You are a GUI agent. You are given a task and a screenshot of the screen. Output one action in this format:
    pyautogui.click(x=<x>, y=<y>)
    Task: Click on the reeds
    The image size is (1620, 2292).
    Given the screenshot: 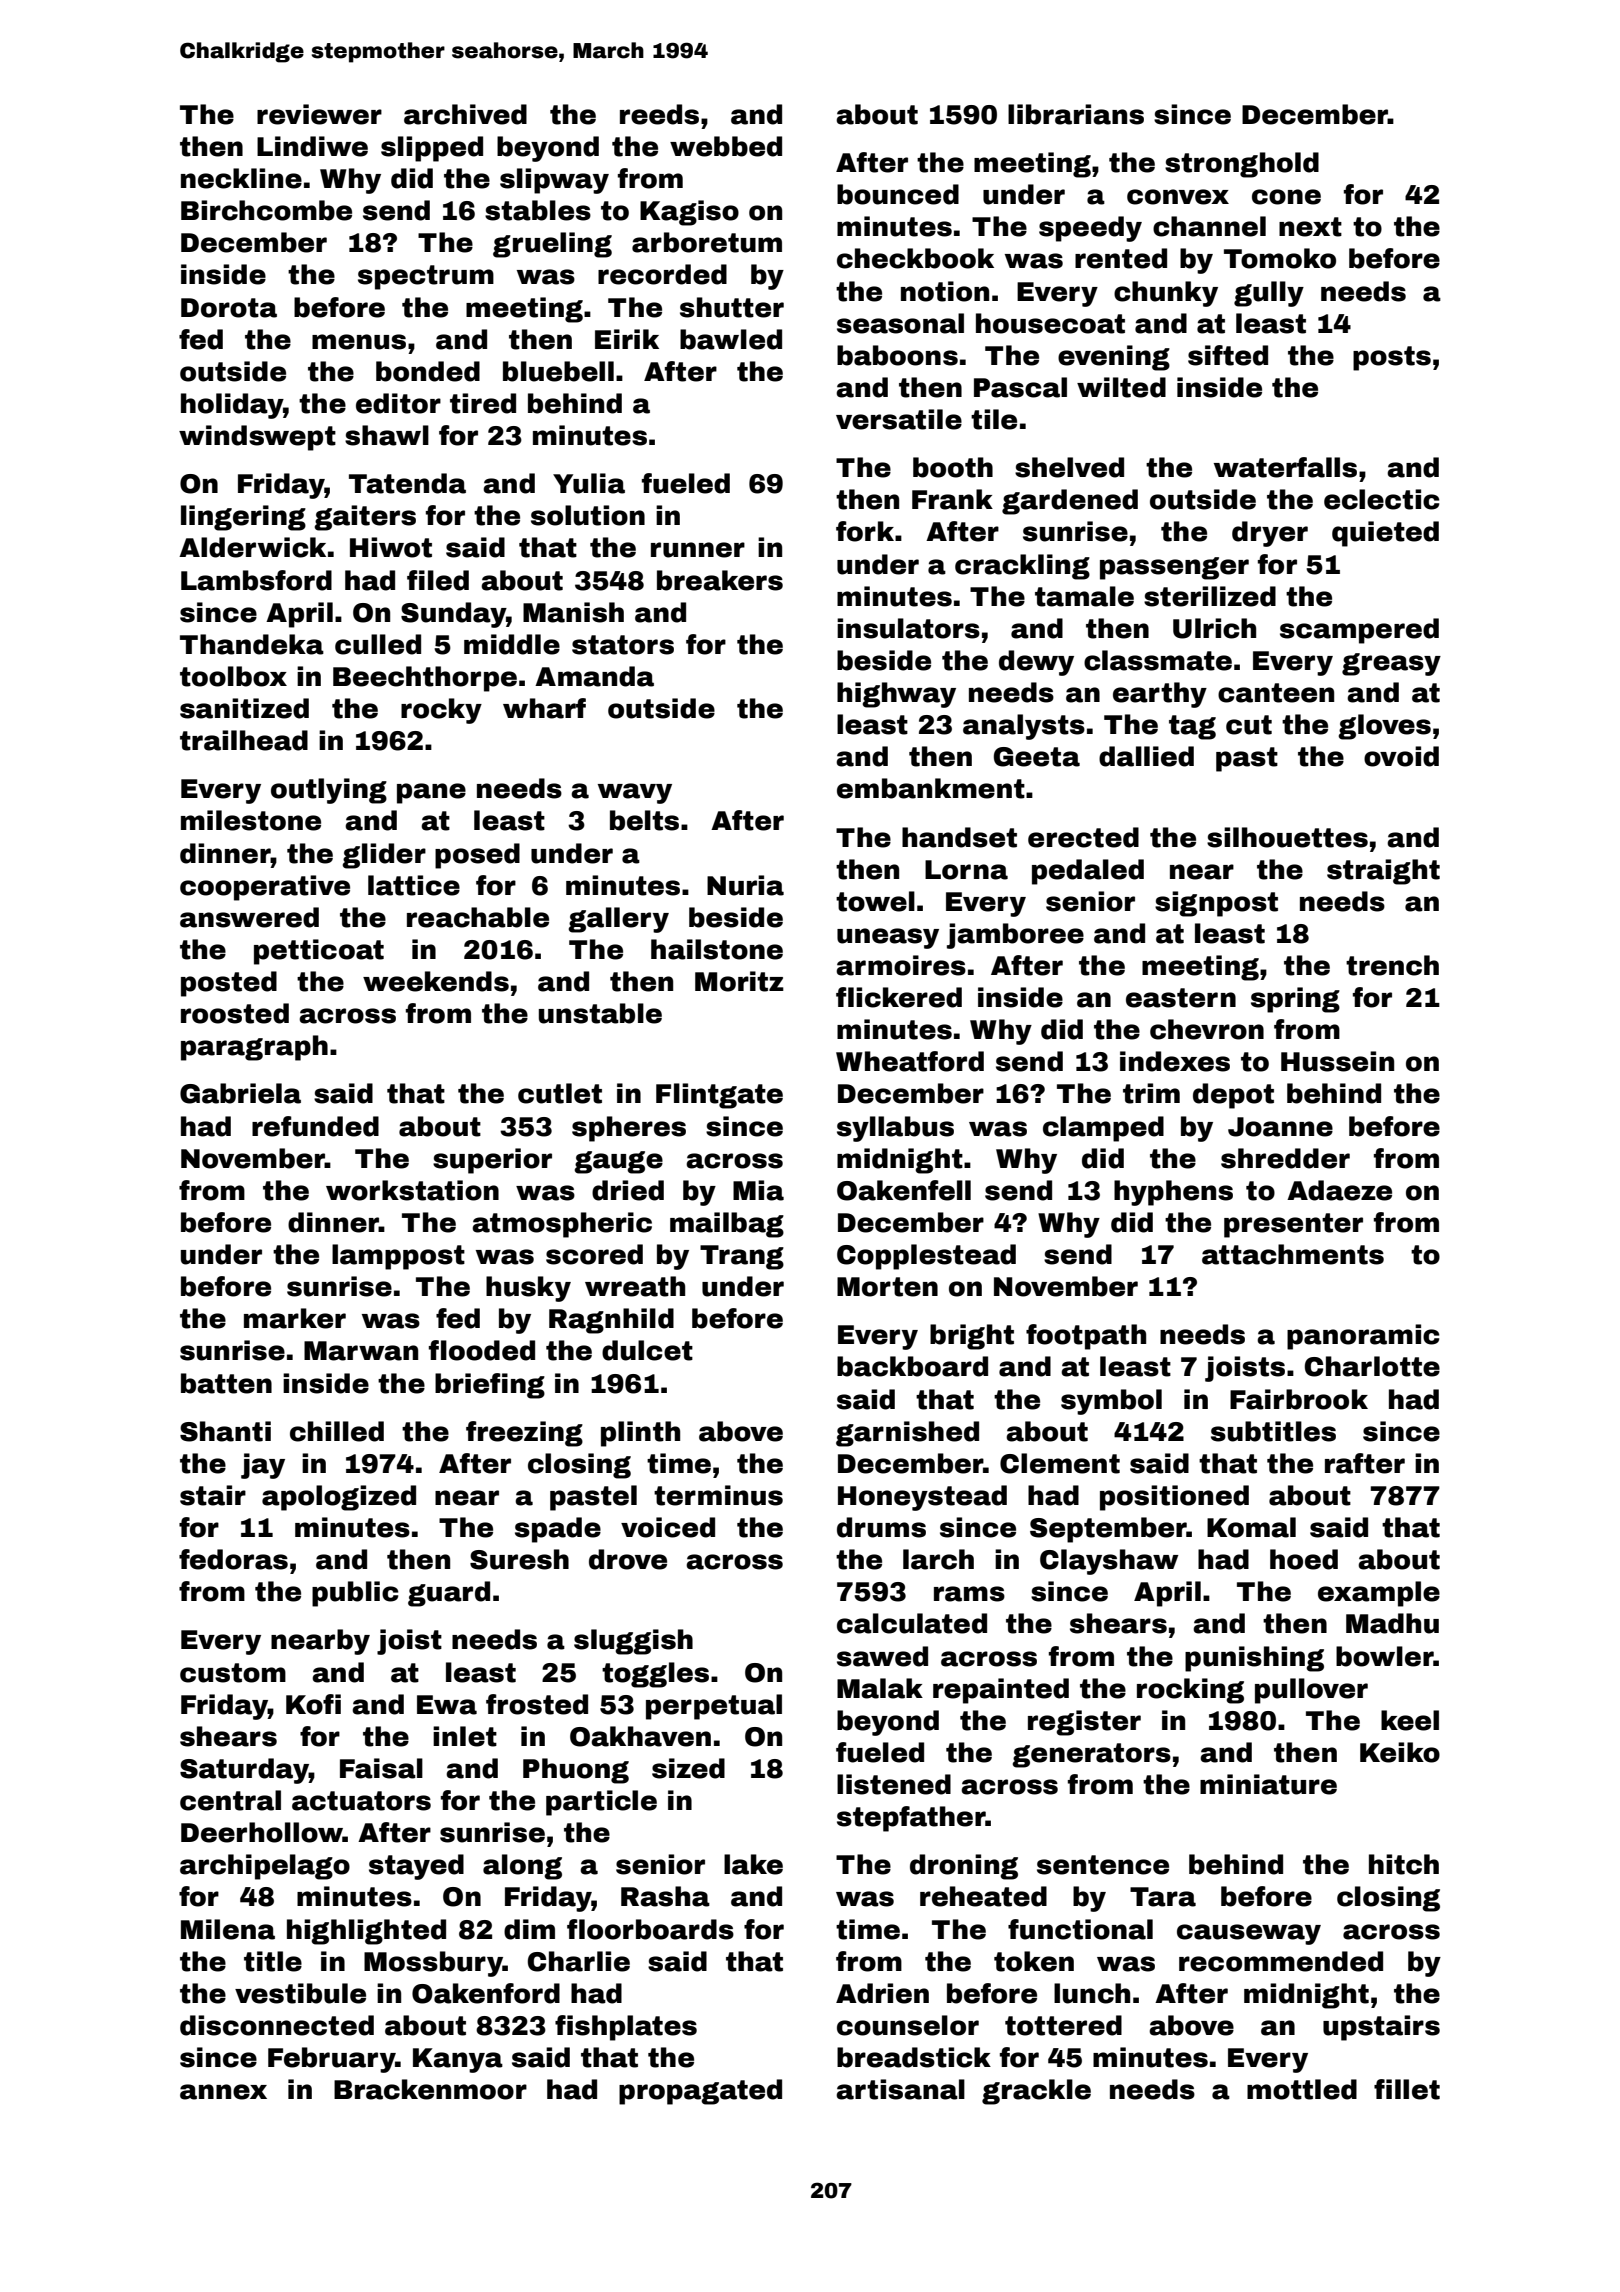 What is the action you would take?
    pyautogui.click(x=659, y=114)
